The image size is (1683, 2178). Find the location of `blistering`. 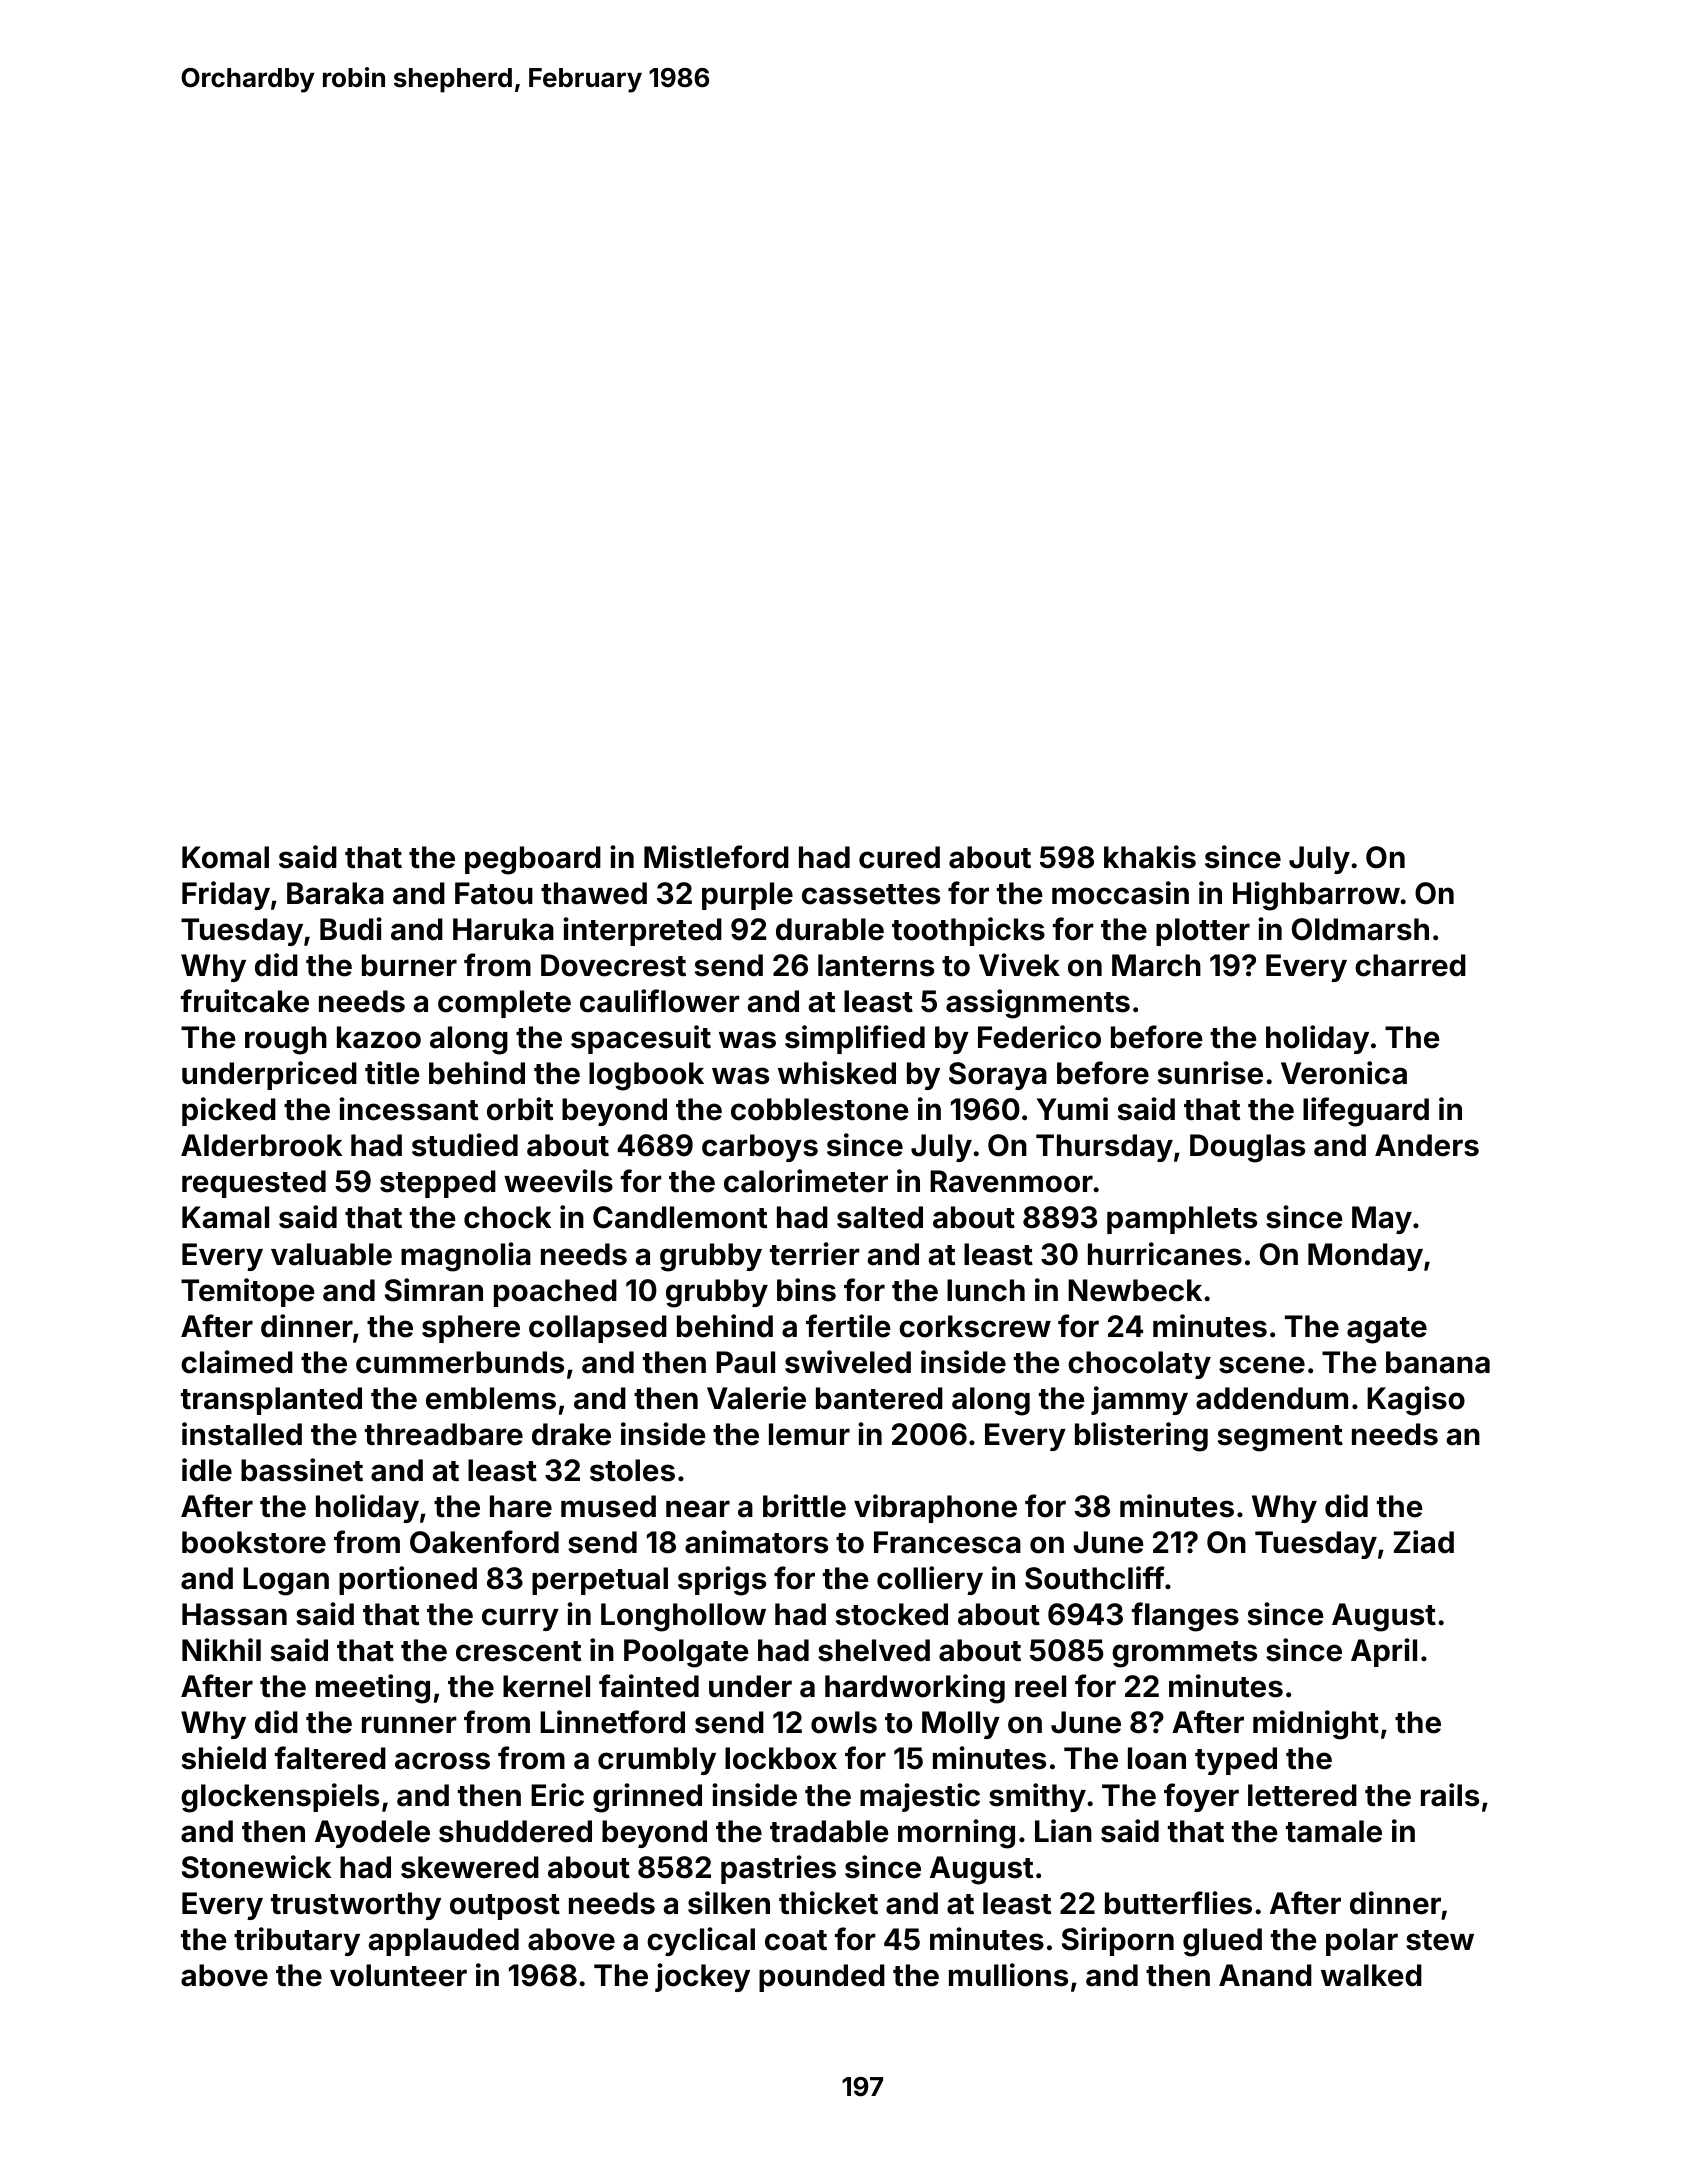

blistering is located at coordinates (1141, 1437).
